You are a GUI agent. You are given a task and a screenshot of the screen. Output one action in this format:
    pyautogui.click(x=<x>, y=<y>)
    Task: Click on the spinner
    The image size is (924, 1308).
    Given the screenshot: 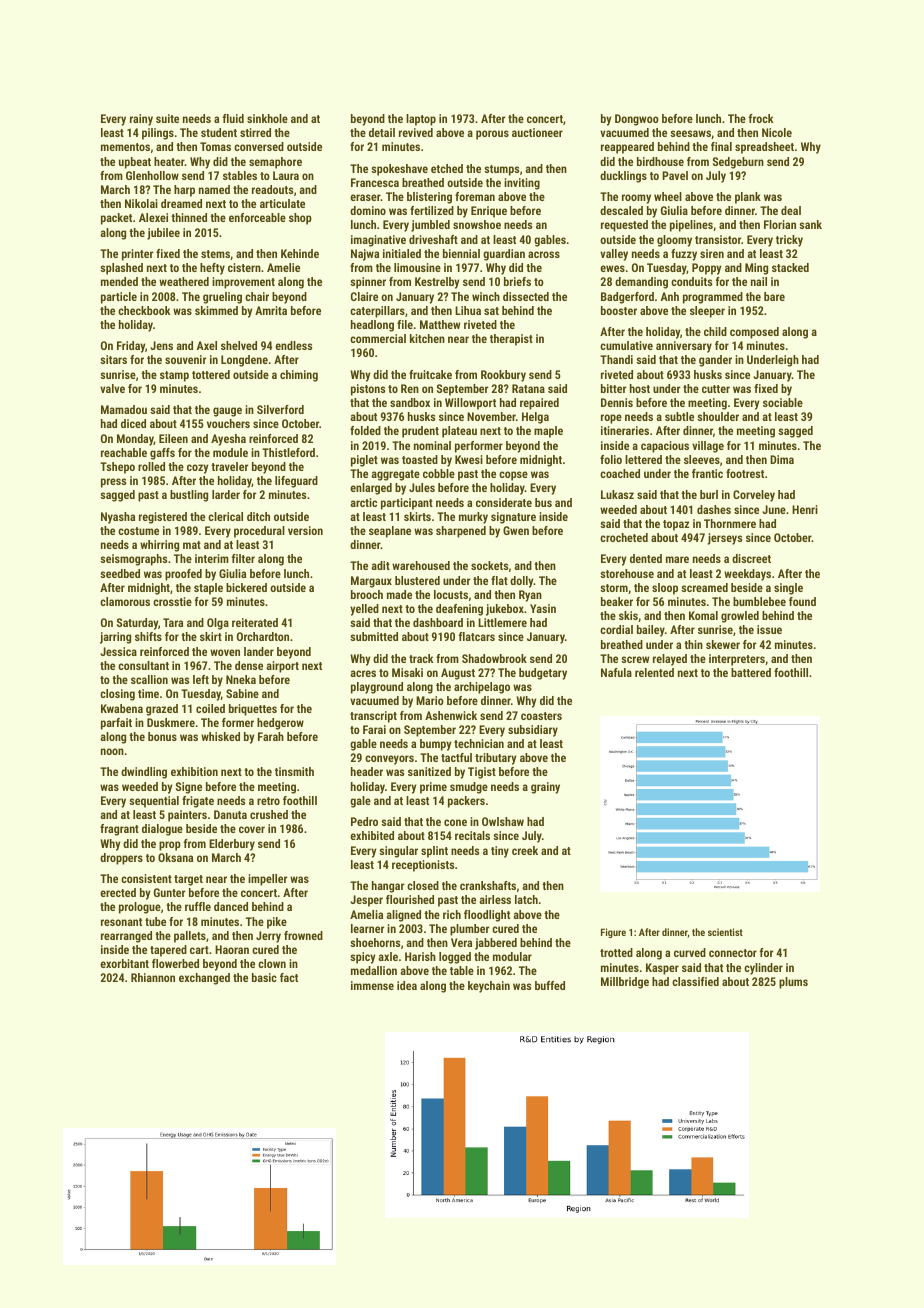 What is the action you would take?
    pyautogui.click(x=368, y=283)
